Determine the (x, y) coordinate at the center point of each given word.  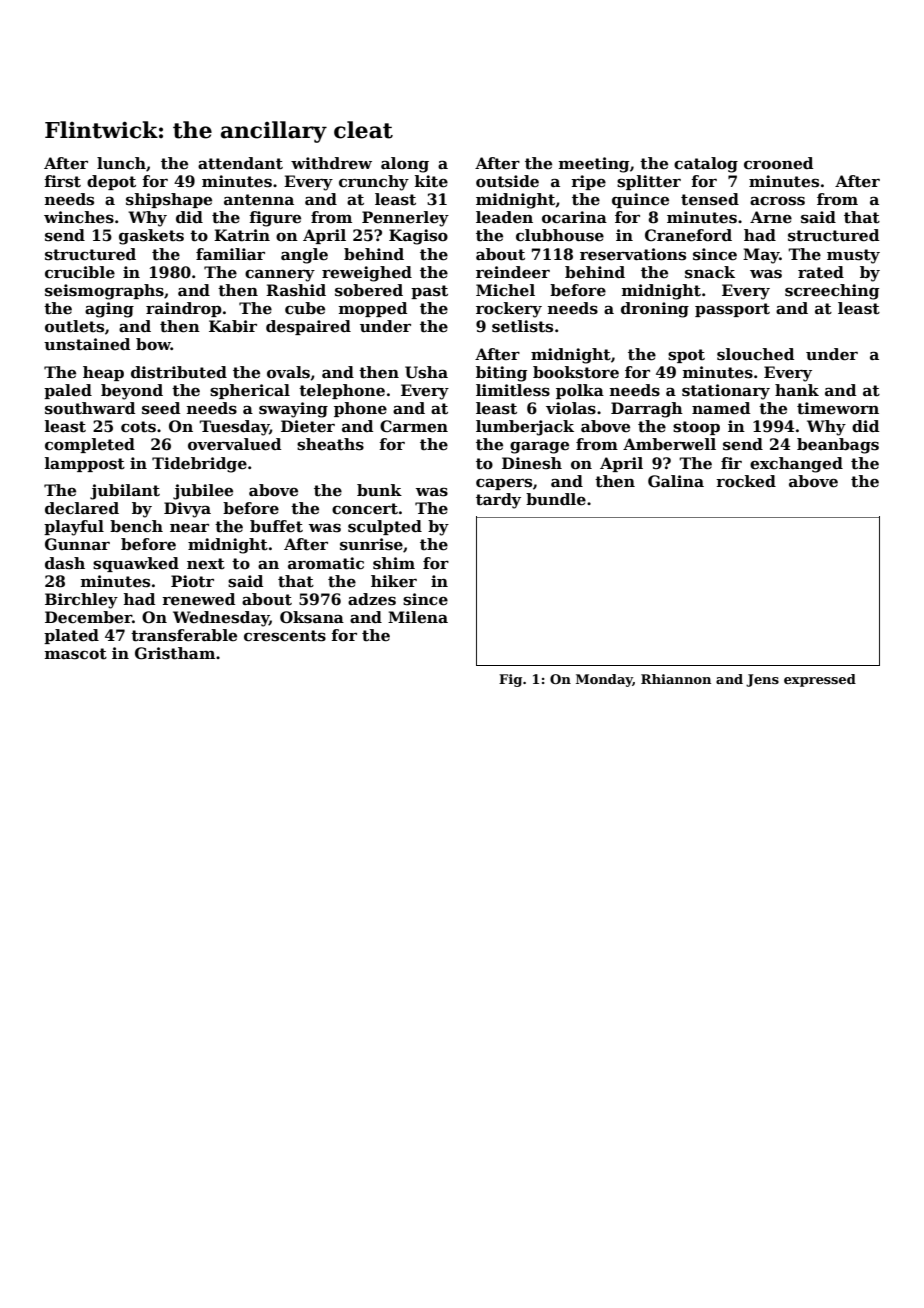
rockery (509, 310)
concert (365, 509)
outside (507, 181)
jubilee (203, 492)
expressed (820, 680)
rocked (746, 481)
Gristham (175, 653)
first (62, 181)
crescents (285, 636)
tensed (710, 199)
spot (686, 356)
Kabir (233, 326)
